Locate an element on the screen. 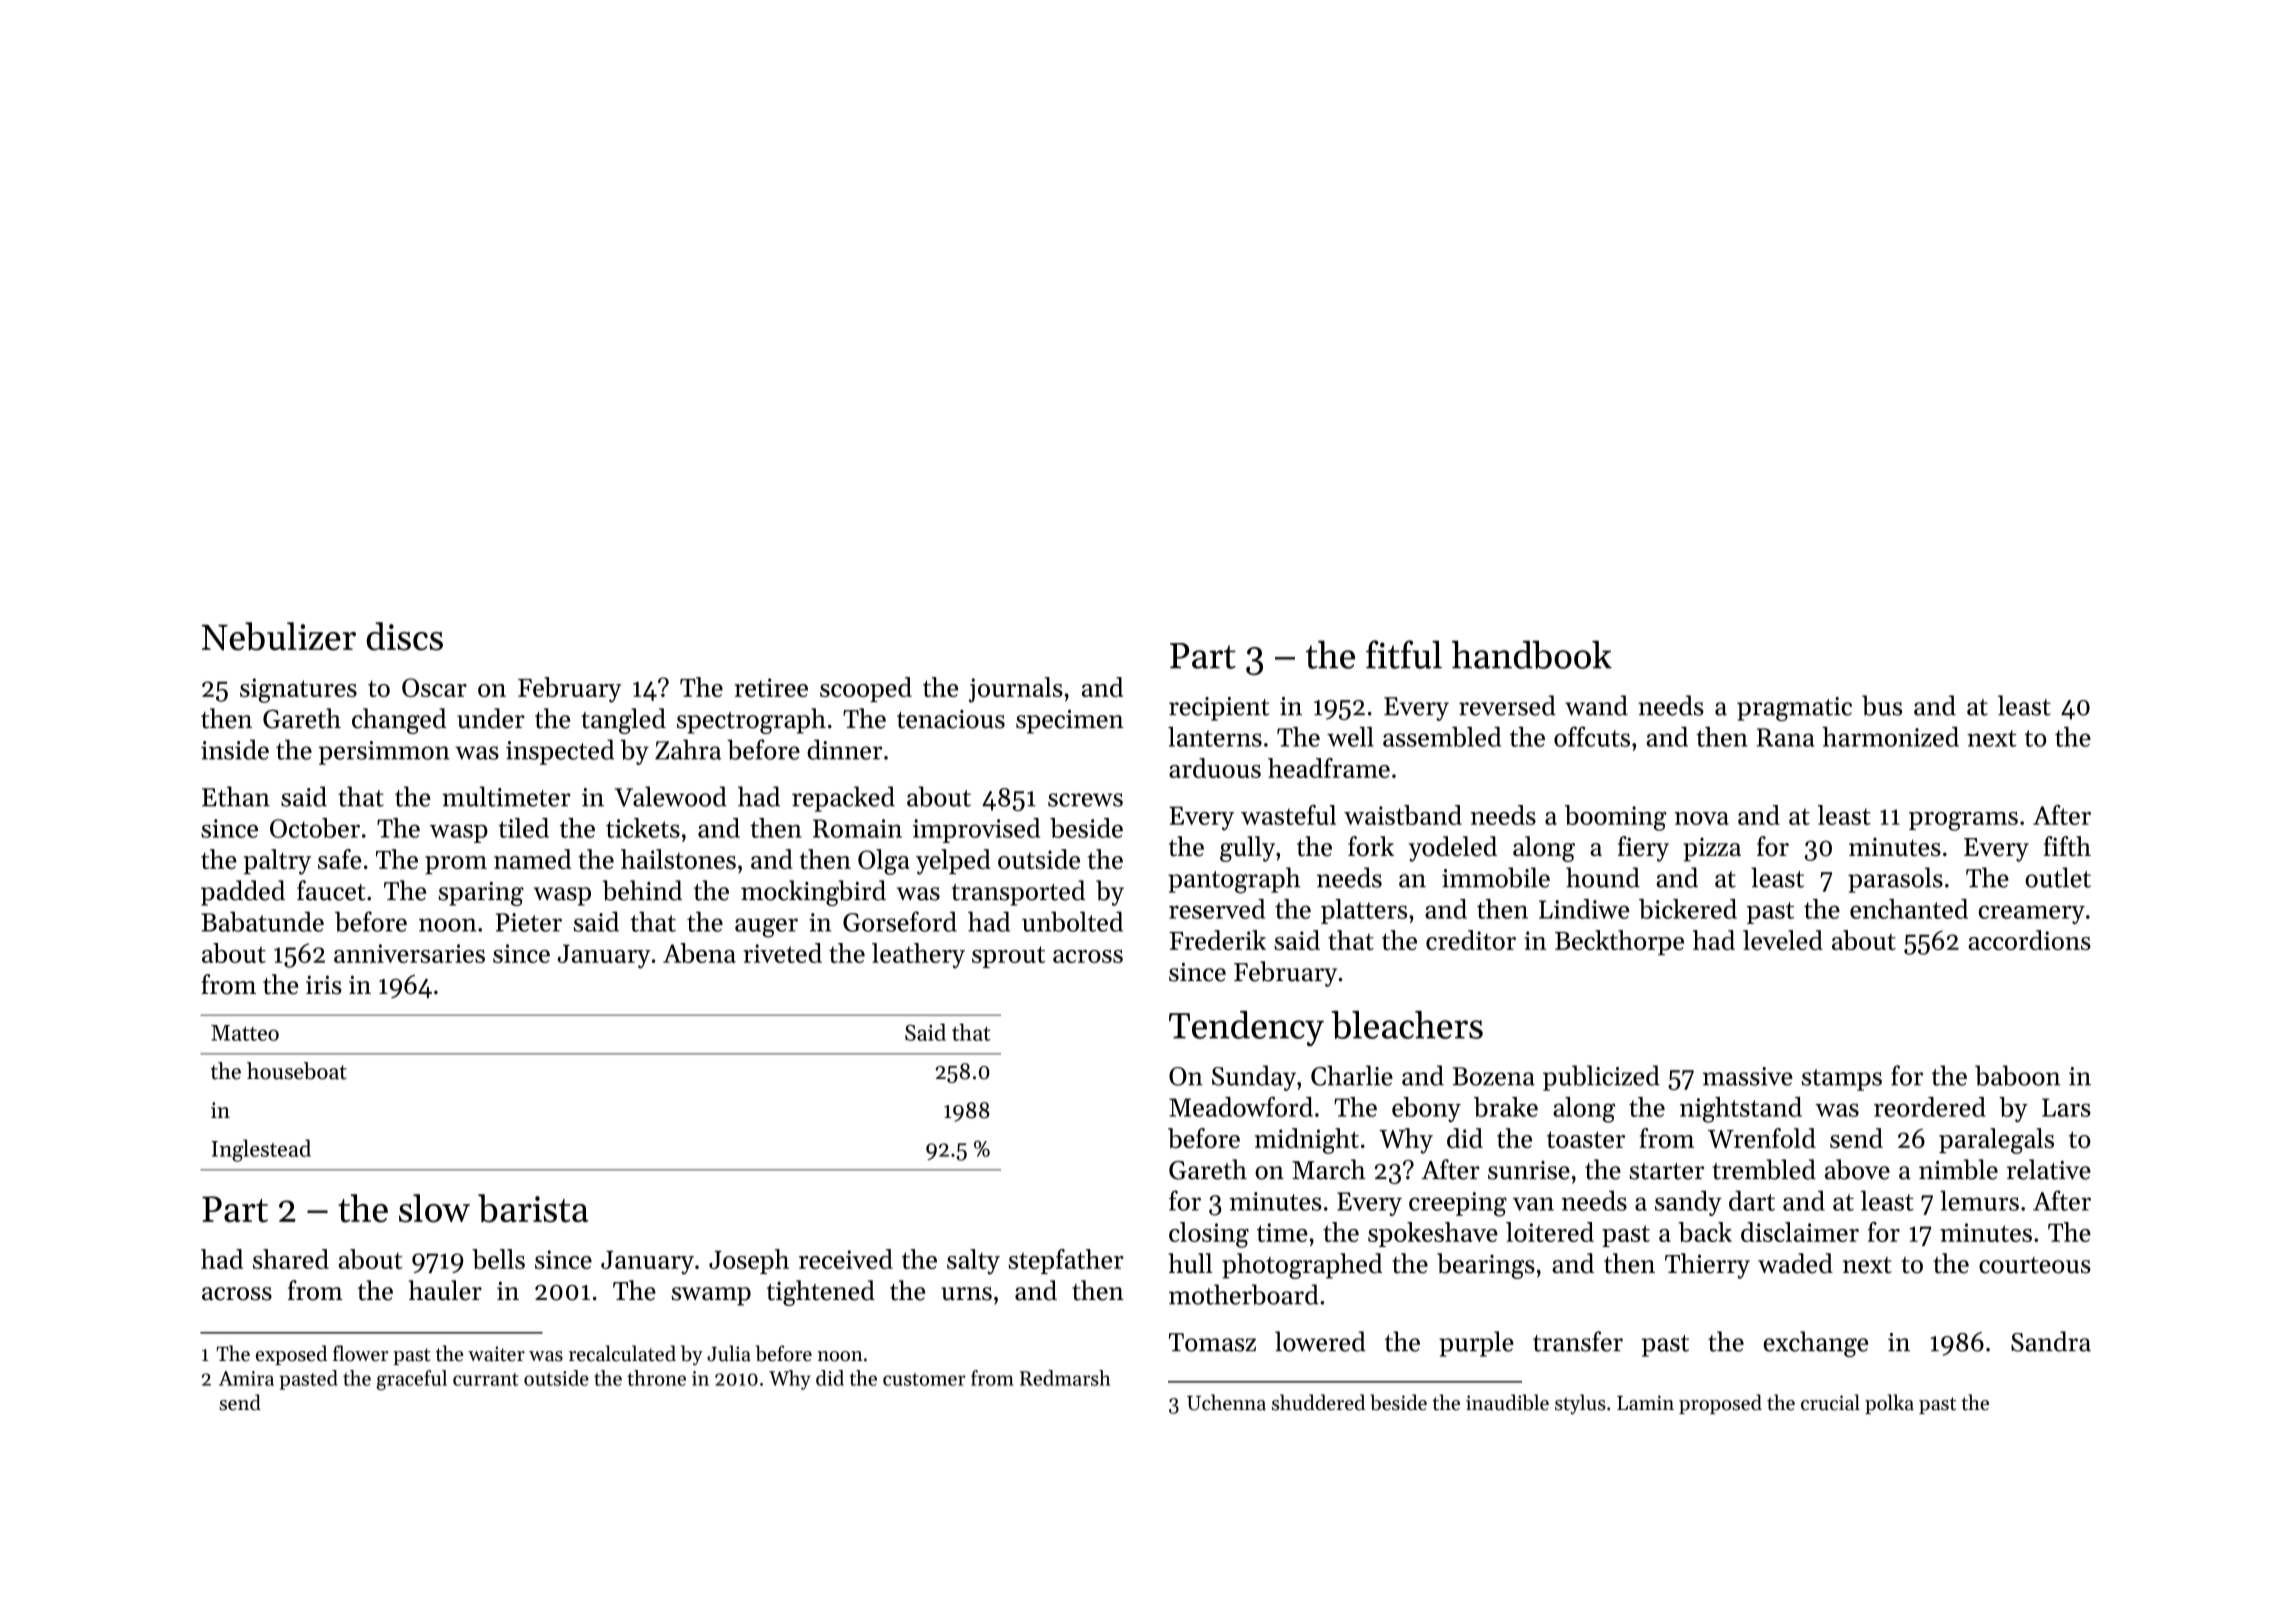 This screenshot has height=1620, width=2292. fork is located at coordinates (1371, 846).
